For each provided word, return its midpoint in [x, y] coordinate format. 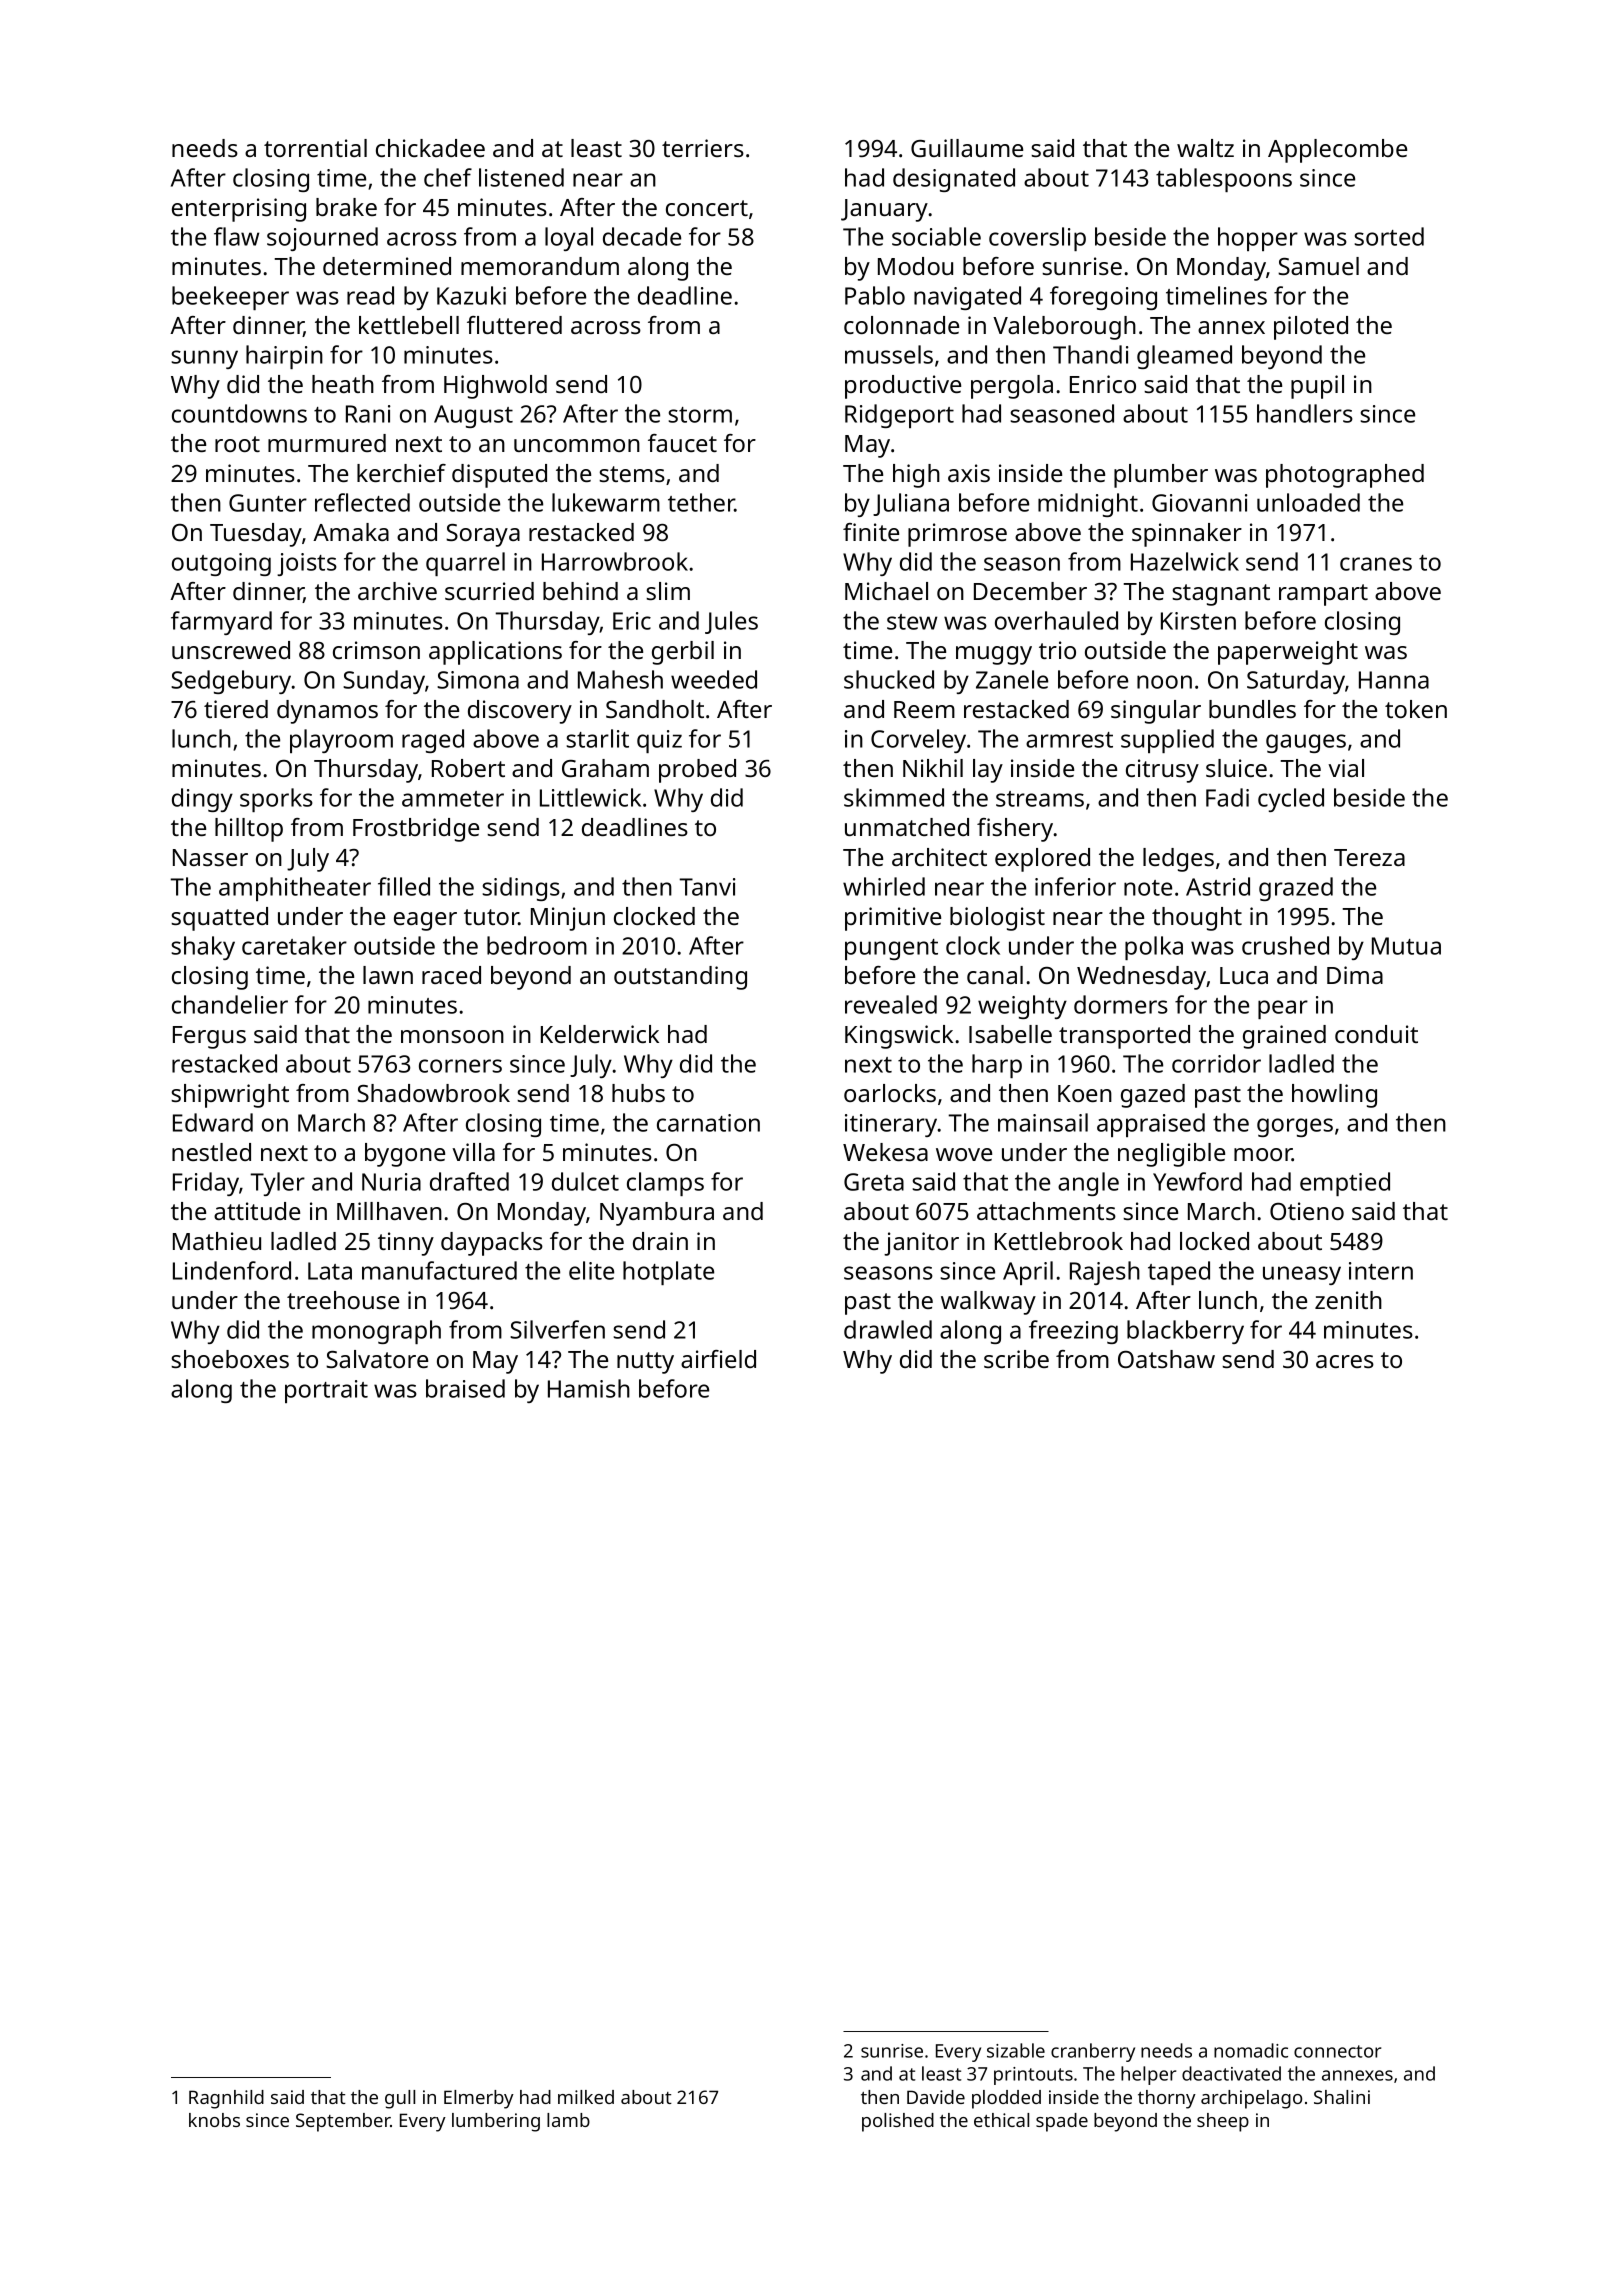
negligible [1171, 1155]
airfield [718, 1359]
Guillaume [967, 148]
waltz [1205, 148]
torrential [315, 148]
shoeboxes [230, 1359]
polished [898, 2122]
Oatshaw [1166, 1359]
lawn [388, 975]
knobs [214, 2120]
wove [964, 1154]
